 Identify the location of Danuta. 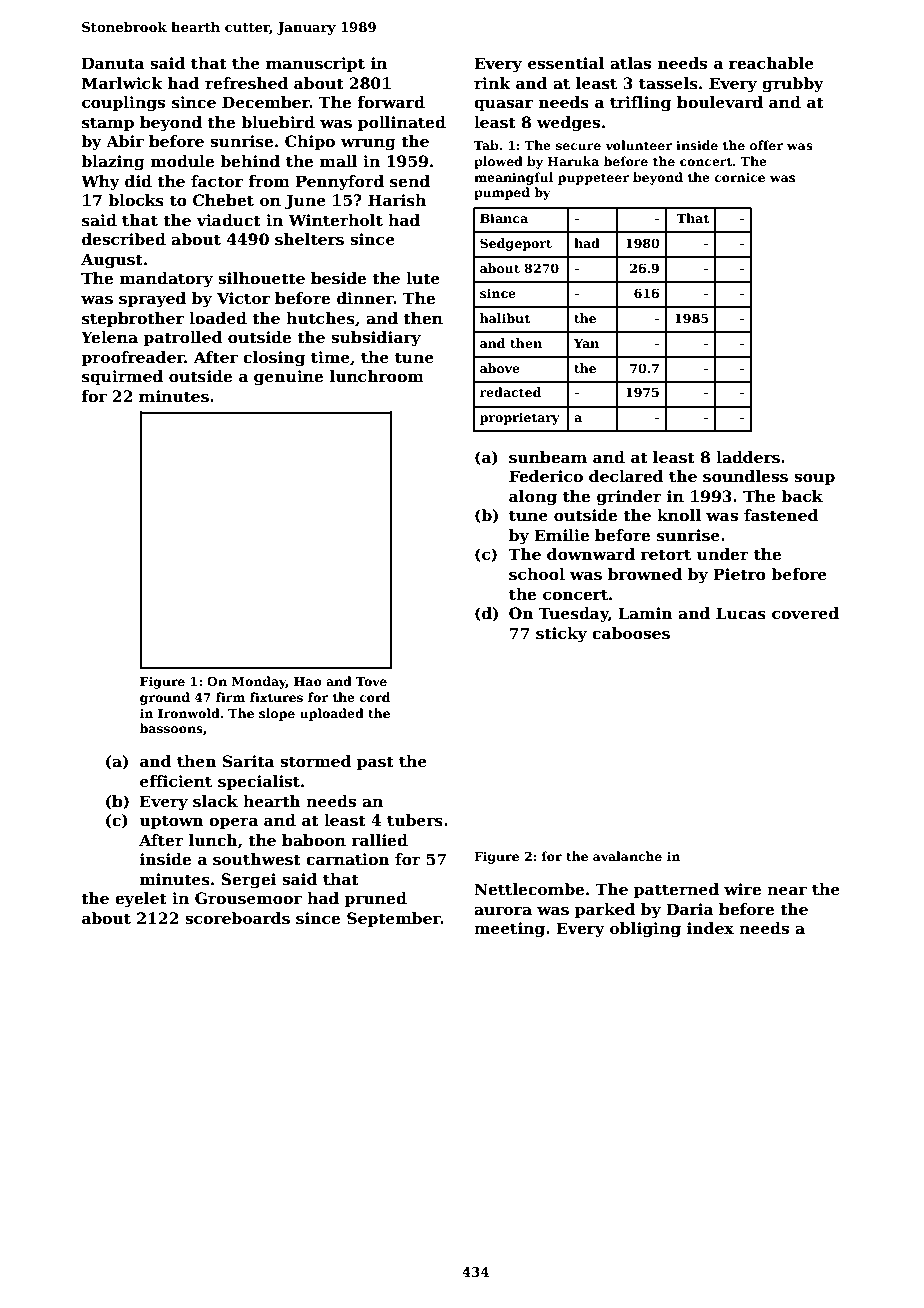
(113, 63).
